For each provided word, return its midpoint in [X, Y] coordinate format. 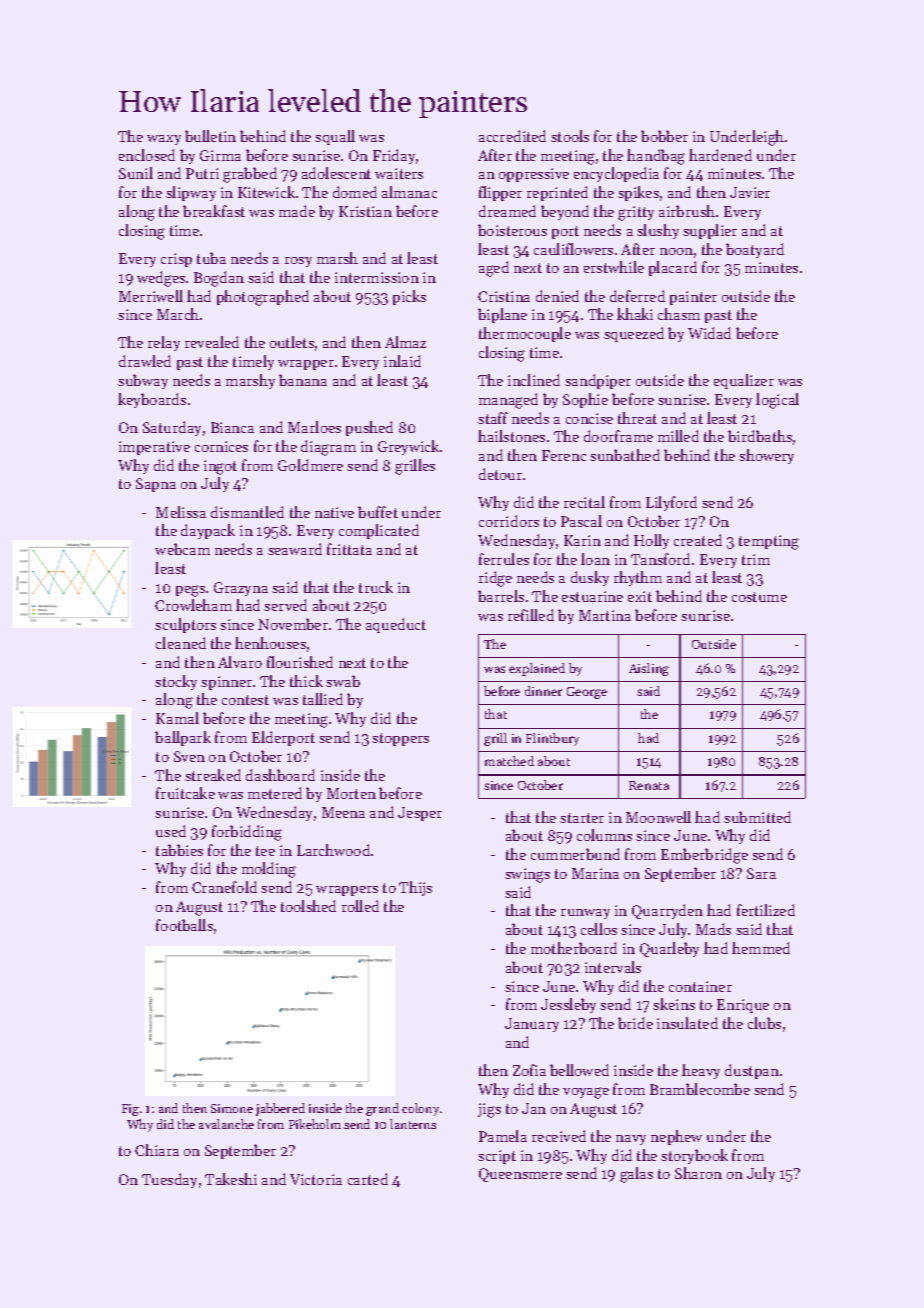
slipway [191, 193]
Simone [232, 1108]
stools [570, 136]
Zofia [529, 1070]
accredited [512, 136]
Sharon [698, 1173]
